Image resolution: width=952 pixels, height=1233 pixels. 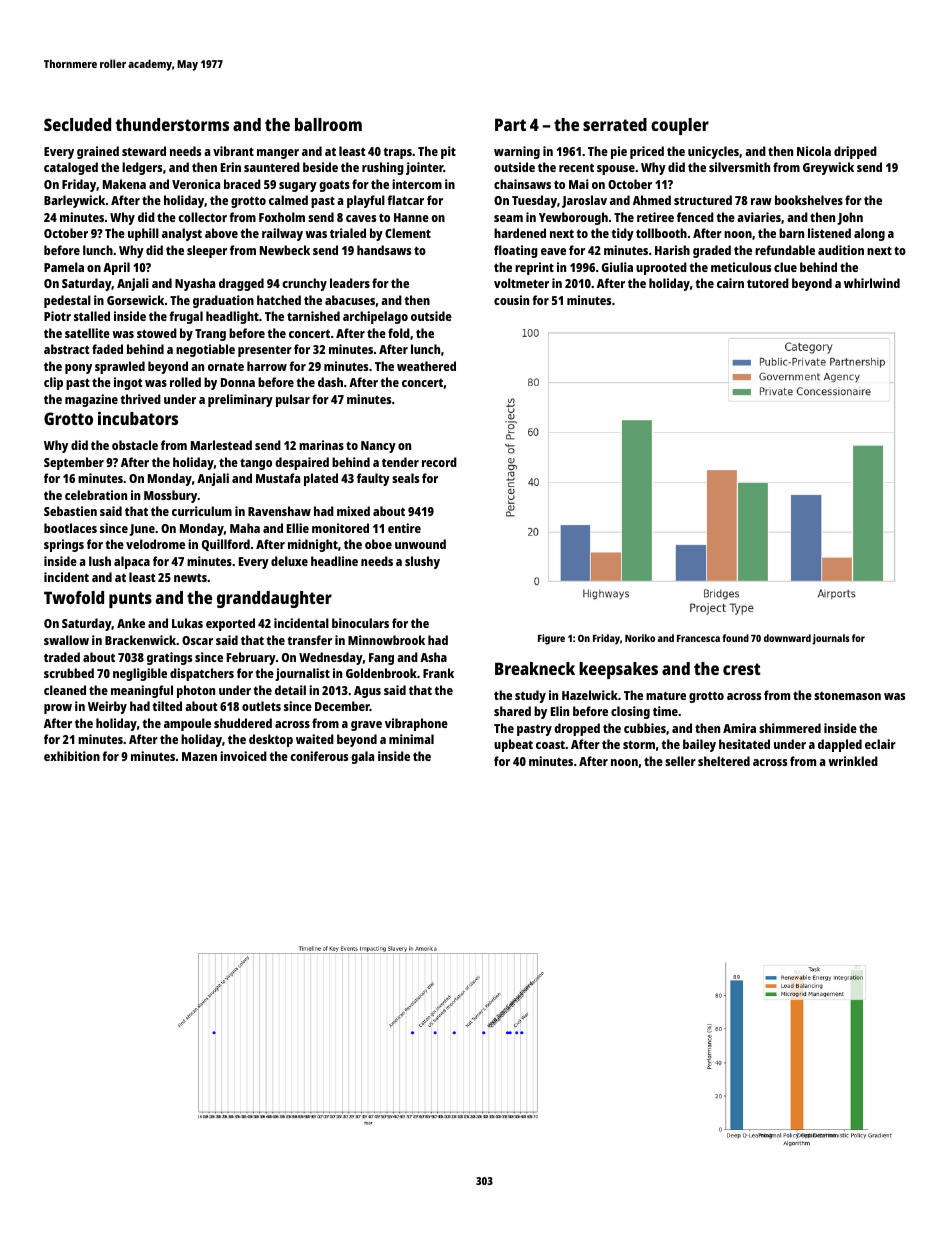 I want to click on headlight, so click(x=232, y=317).
